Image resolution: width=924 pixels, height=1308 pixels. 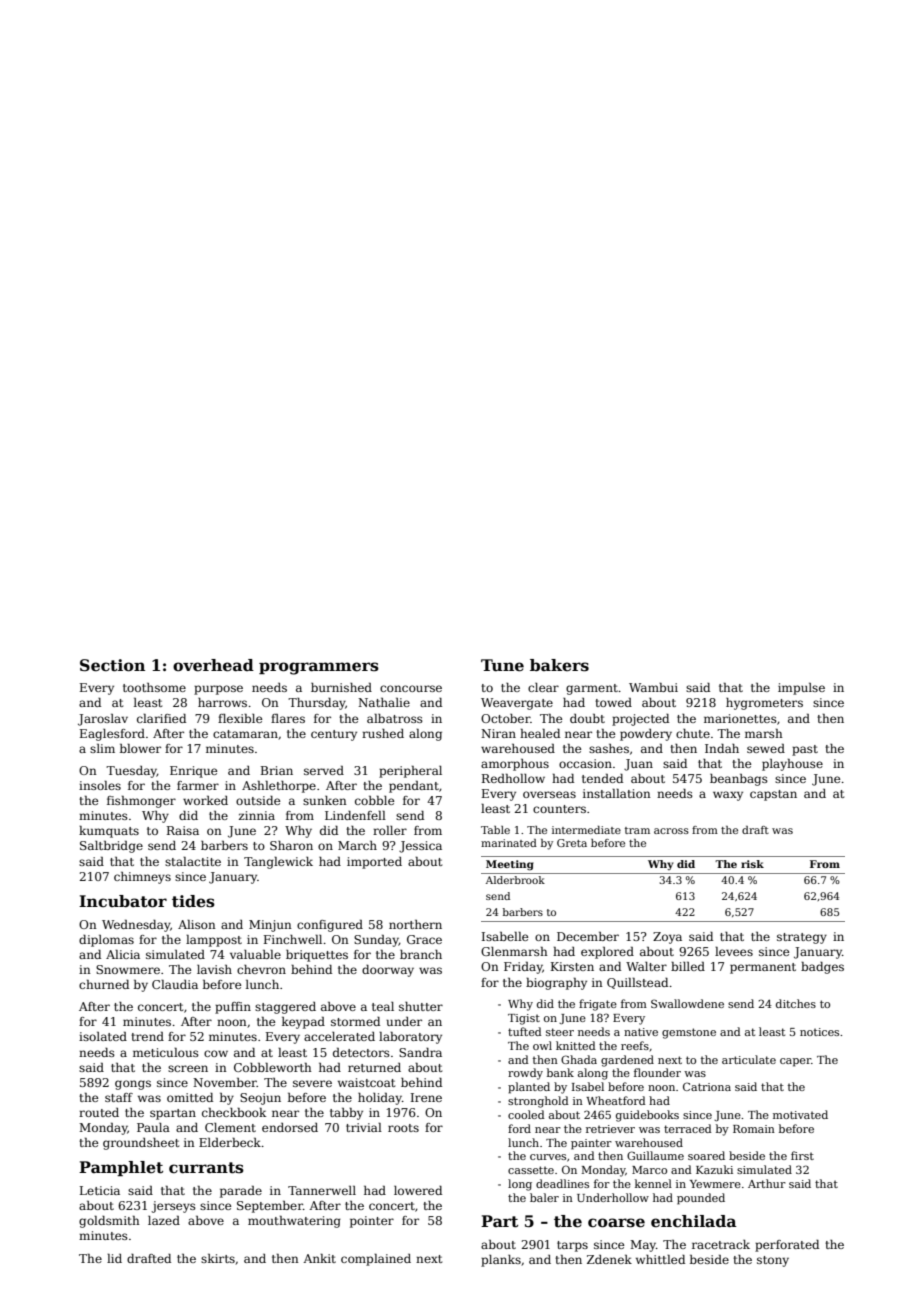 I want to click on Juan, so click(x=638, y=765).
